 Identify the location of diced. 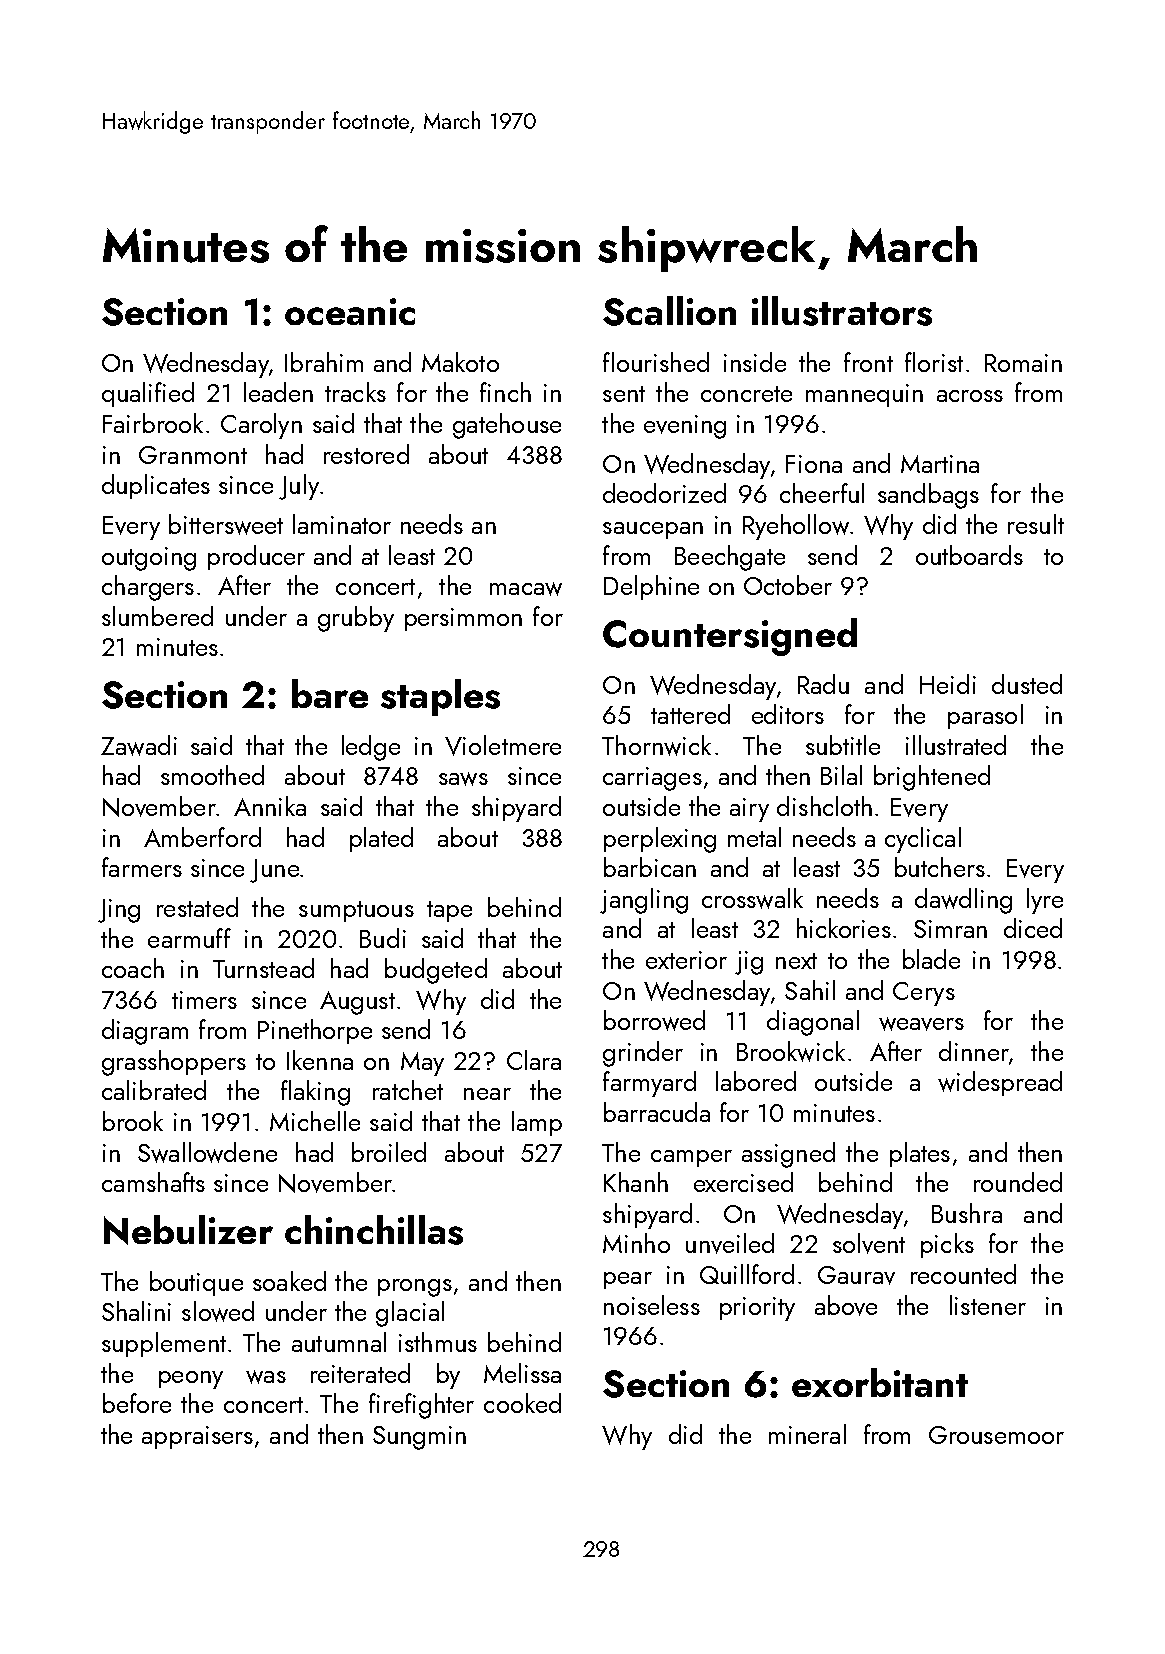
(1033, 928).
